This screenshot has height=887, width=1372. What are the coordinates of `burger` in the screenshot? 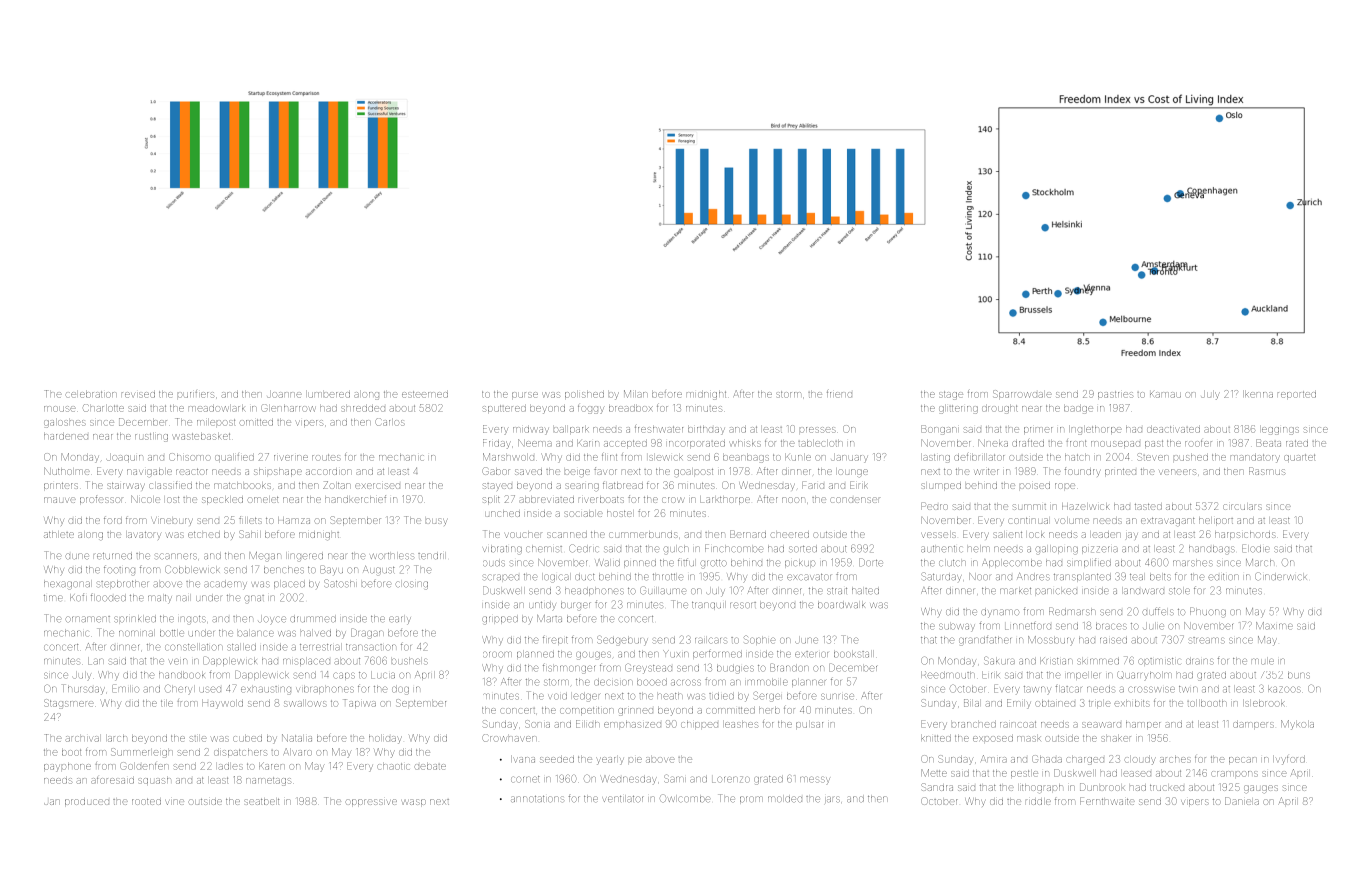 It's located at (576, 606).
